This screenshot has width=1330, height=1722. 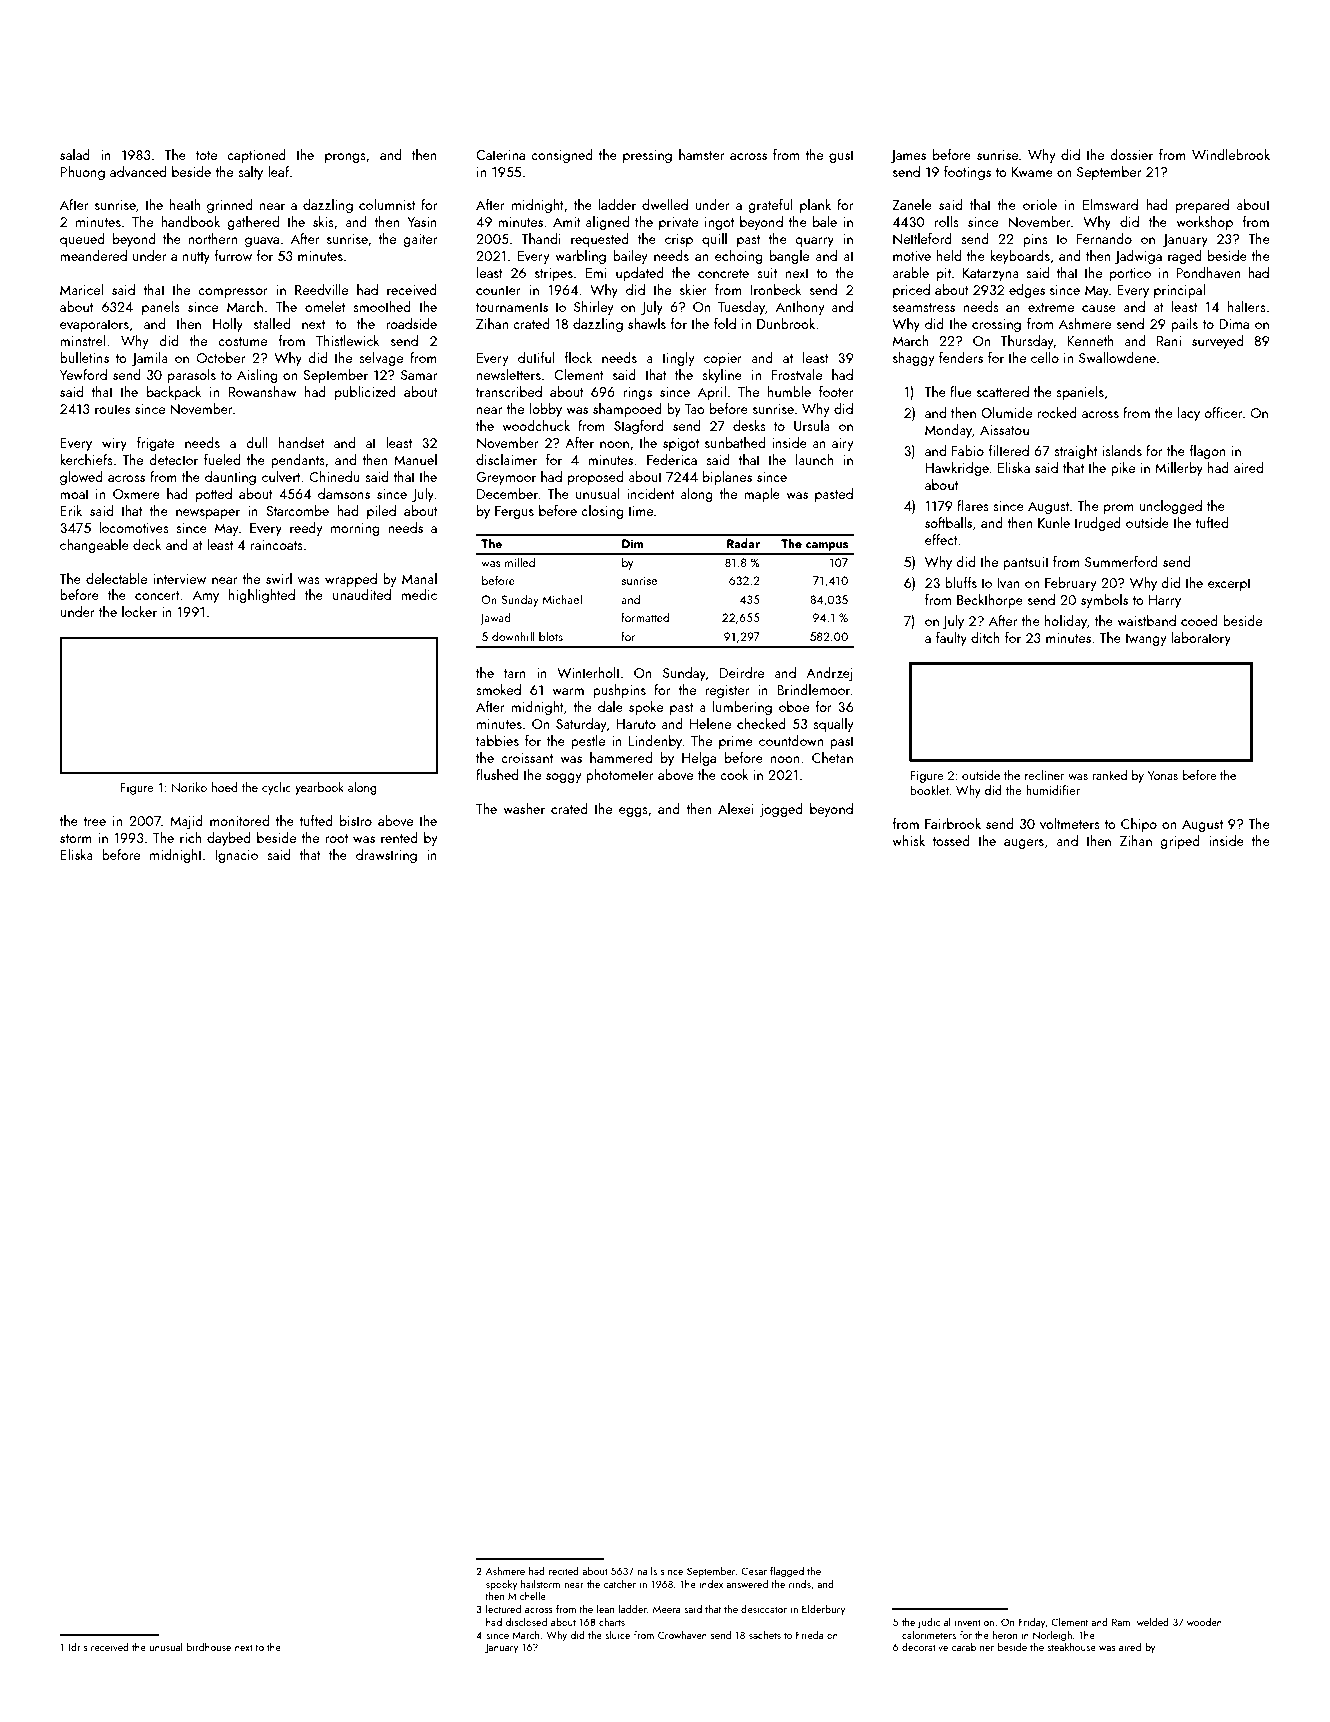 What do you see at coordinates (754, 1571) in the screenshot?
I see `Cesar` at bounding box center [754, 1571].
